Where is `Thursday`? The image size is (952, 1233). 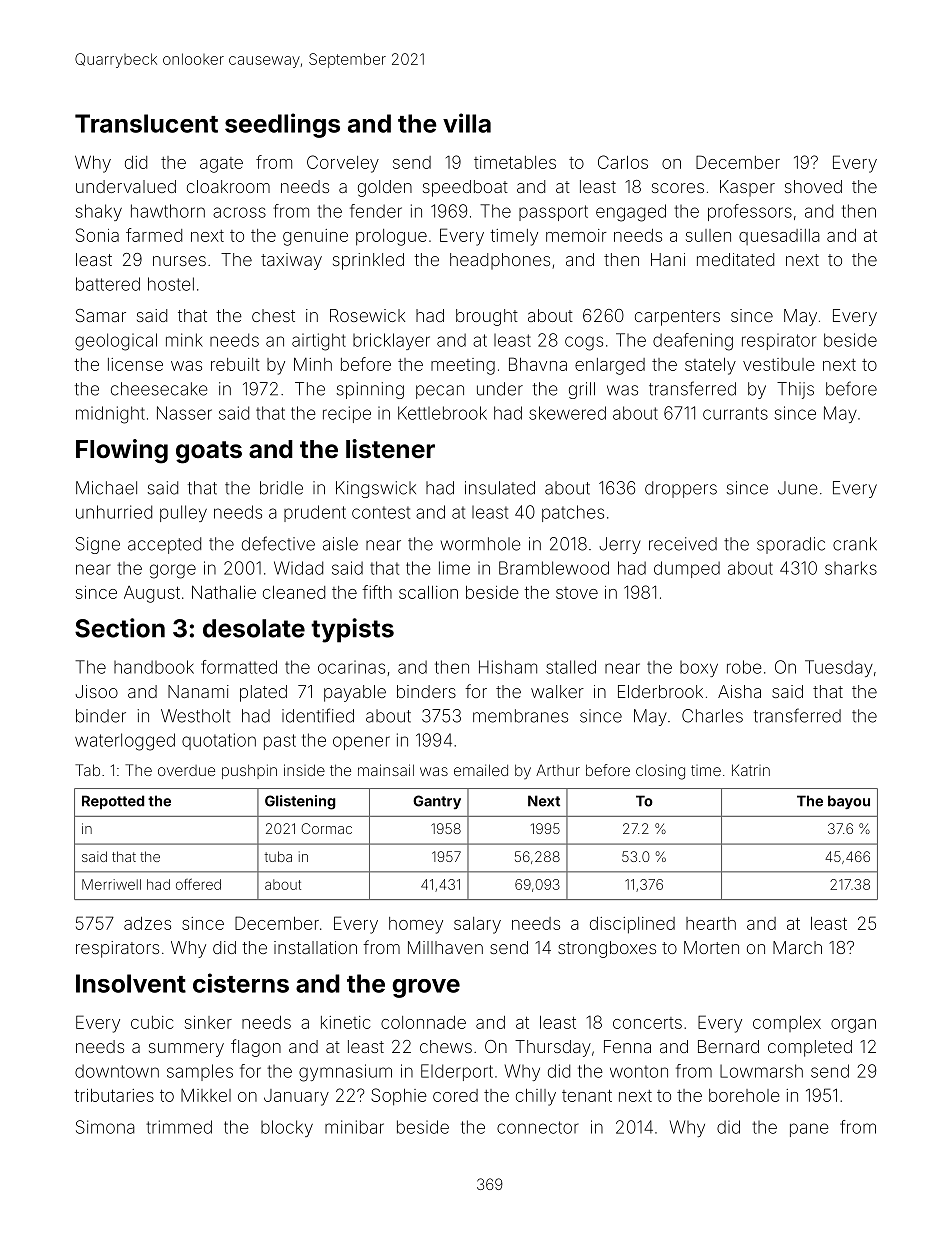 Thursday is located at coordinates (553, 1048).
